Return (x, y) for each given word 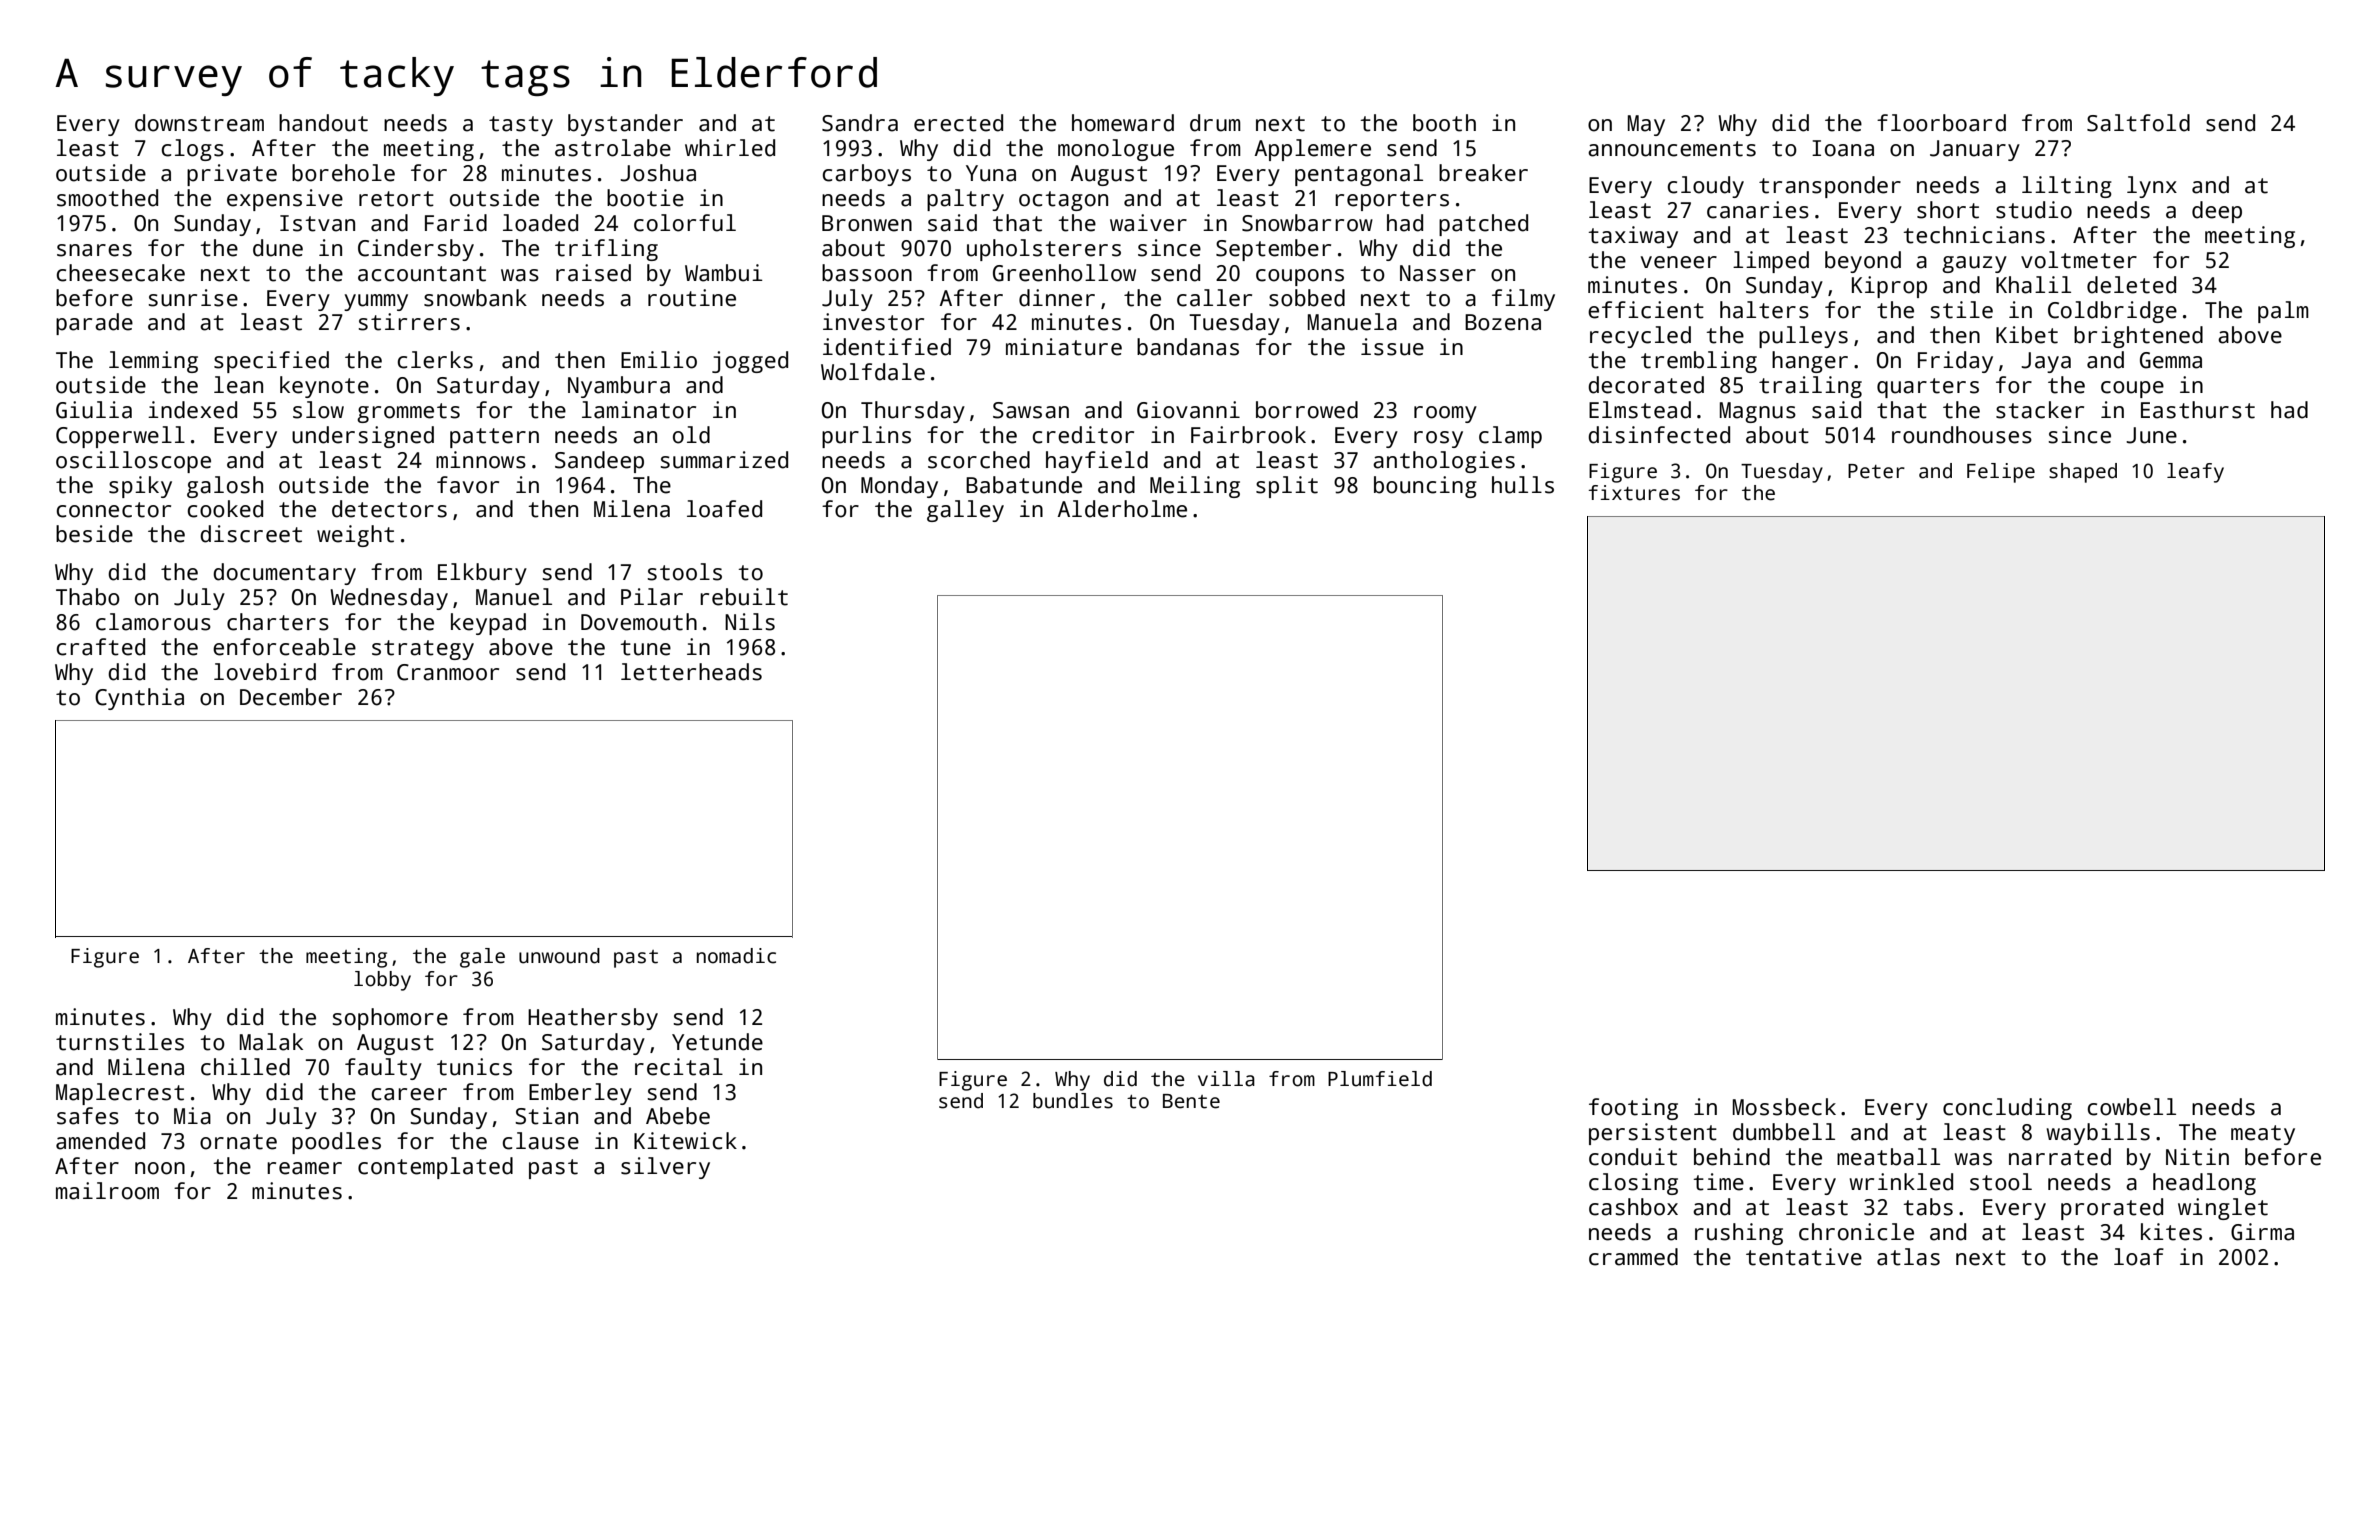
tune (646, 648)
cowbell (2132, 1107)
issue (1392, 347)
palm (2283, 312)
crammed (1633, 1257)
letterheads (691, 672)
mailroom (107, 1191)
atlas (1908, 1257)
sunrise (193, 298)
